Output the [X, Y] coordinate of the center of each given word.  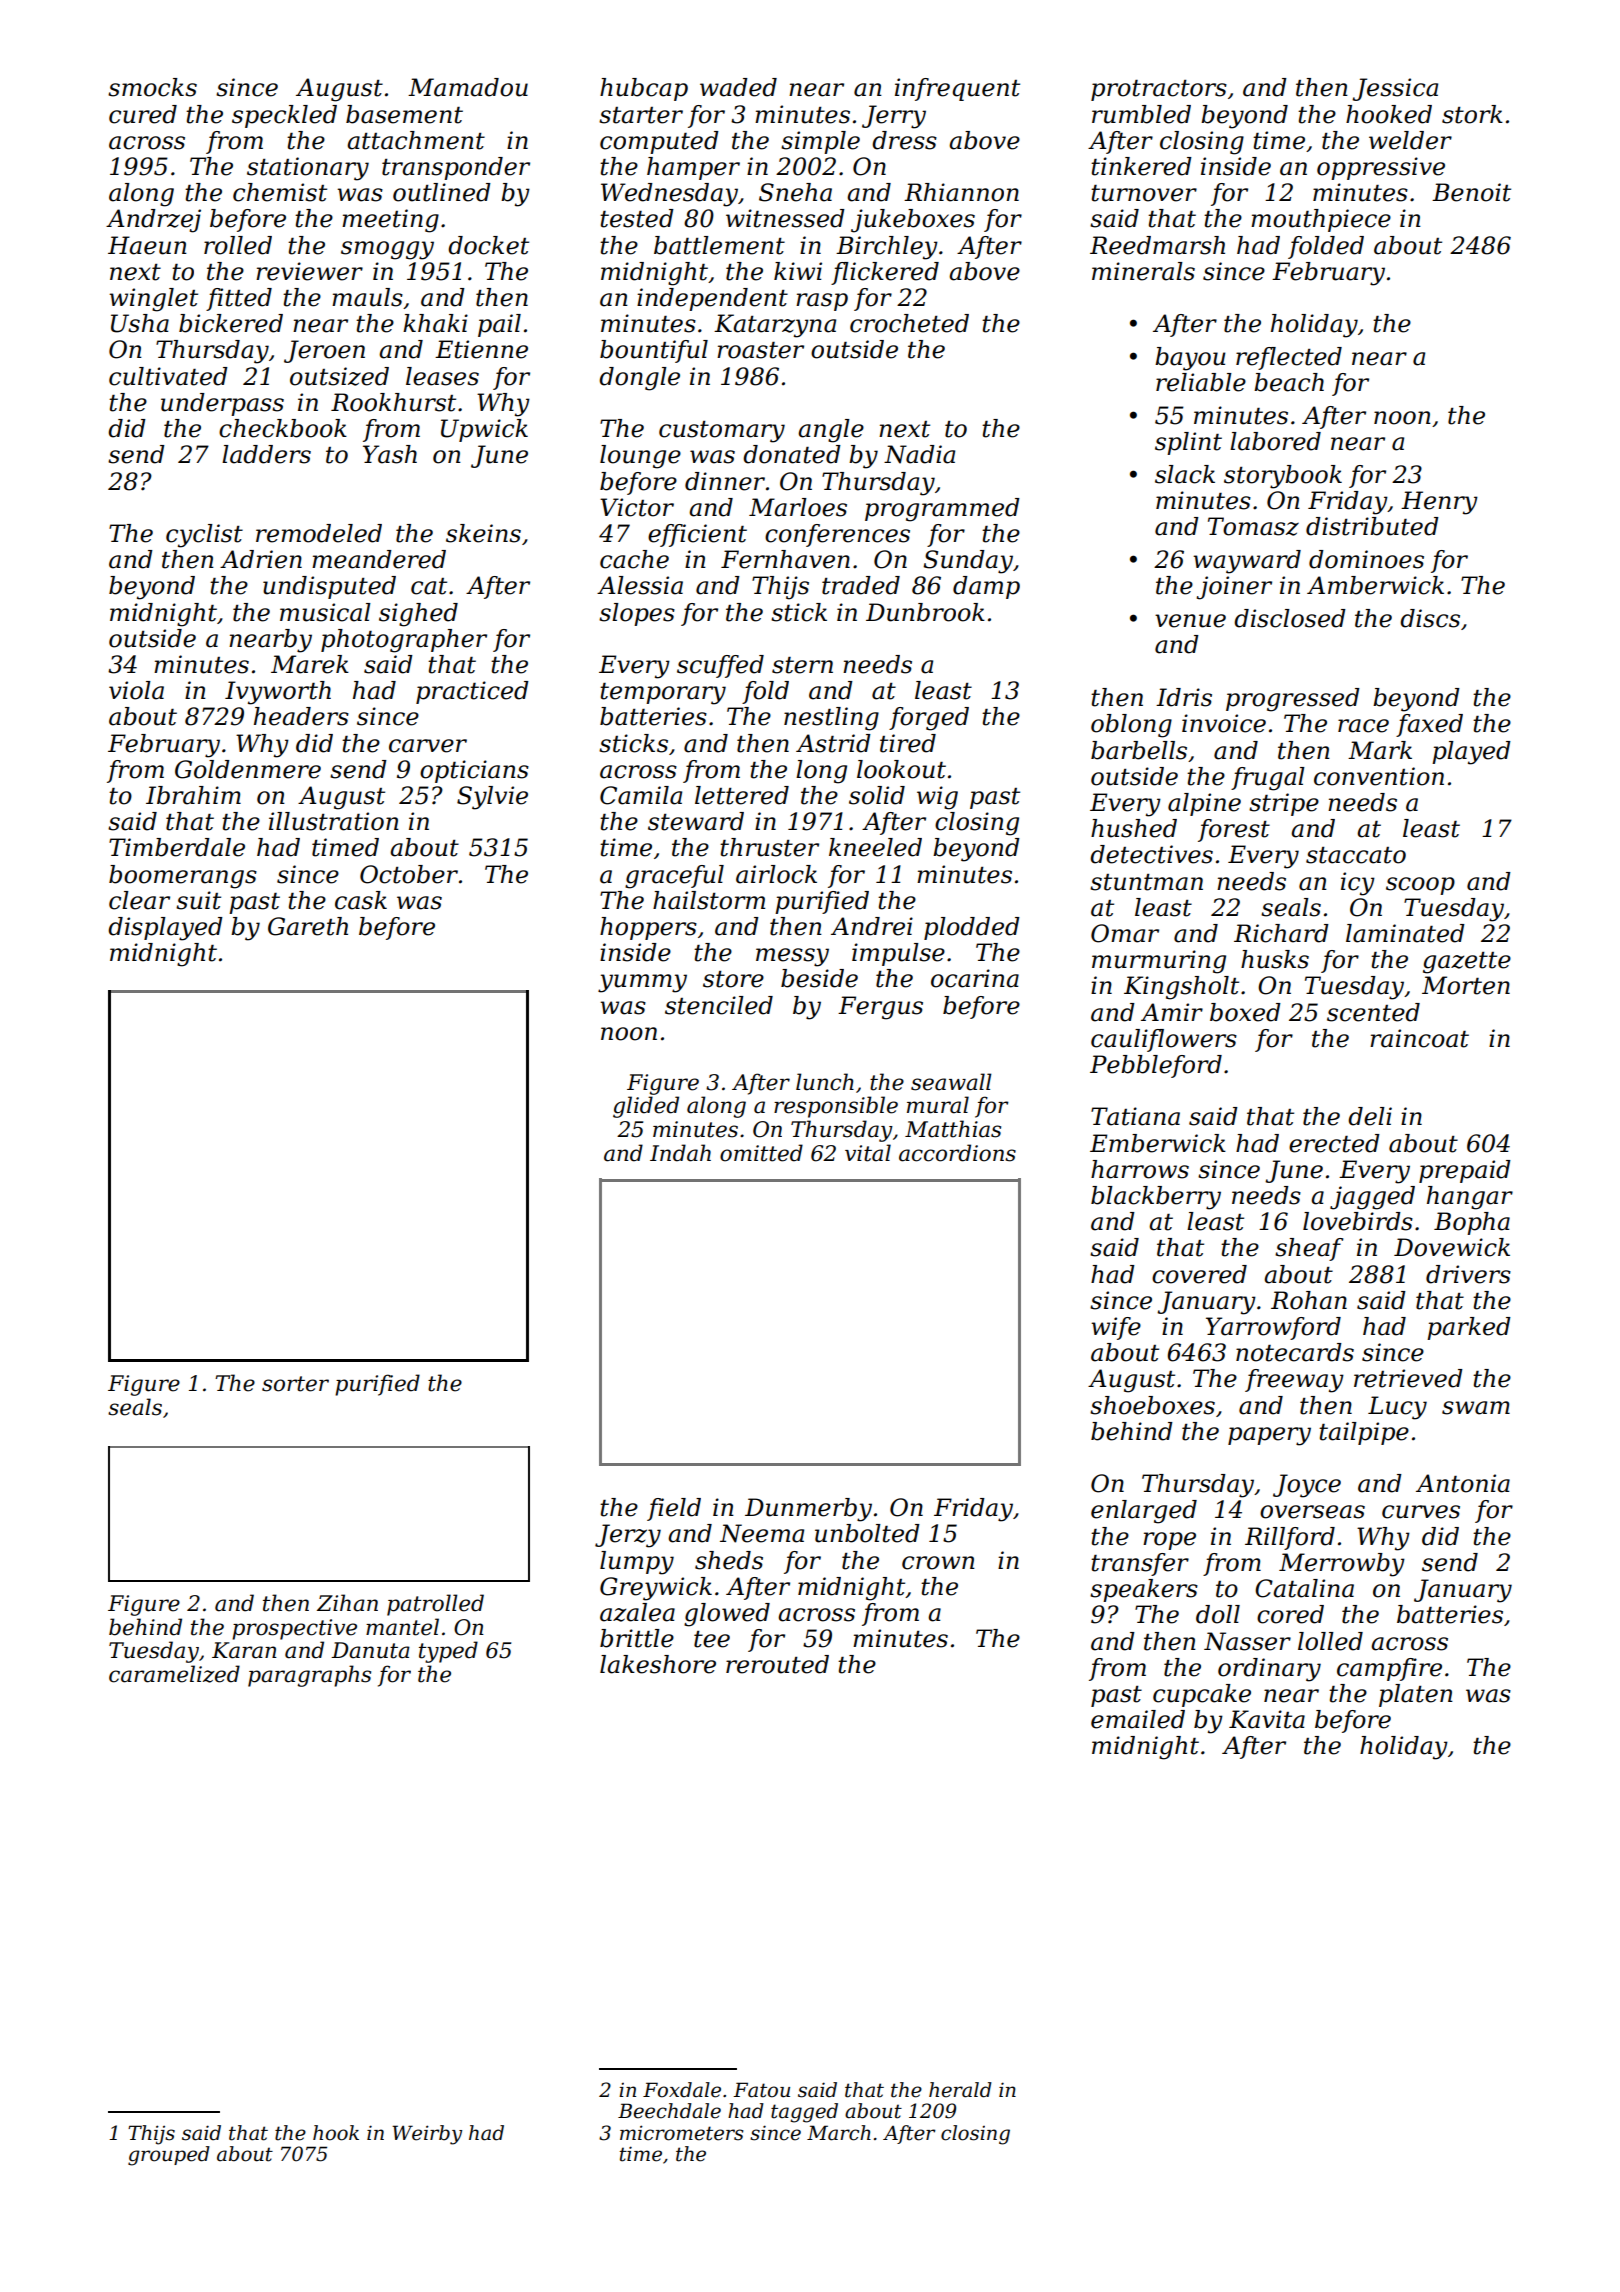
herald [960, 2090]
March [839, 2133]
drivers [1468, 1274]
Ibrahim [193, 795]
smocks [152, 87]
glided [646, 1107]
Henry [1439, 503]
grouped [169, 2156]
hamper [693, 168]
